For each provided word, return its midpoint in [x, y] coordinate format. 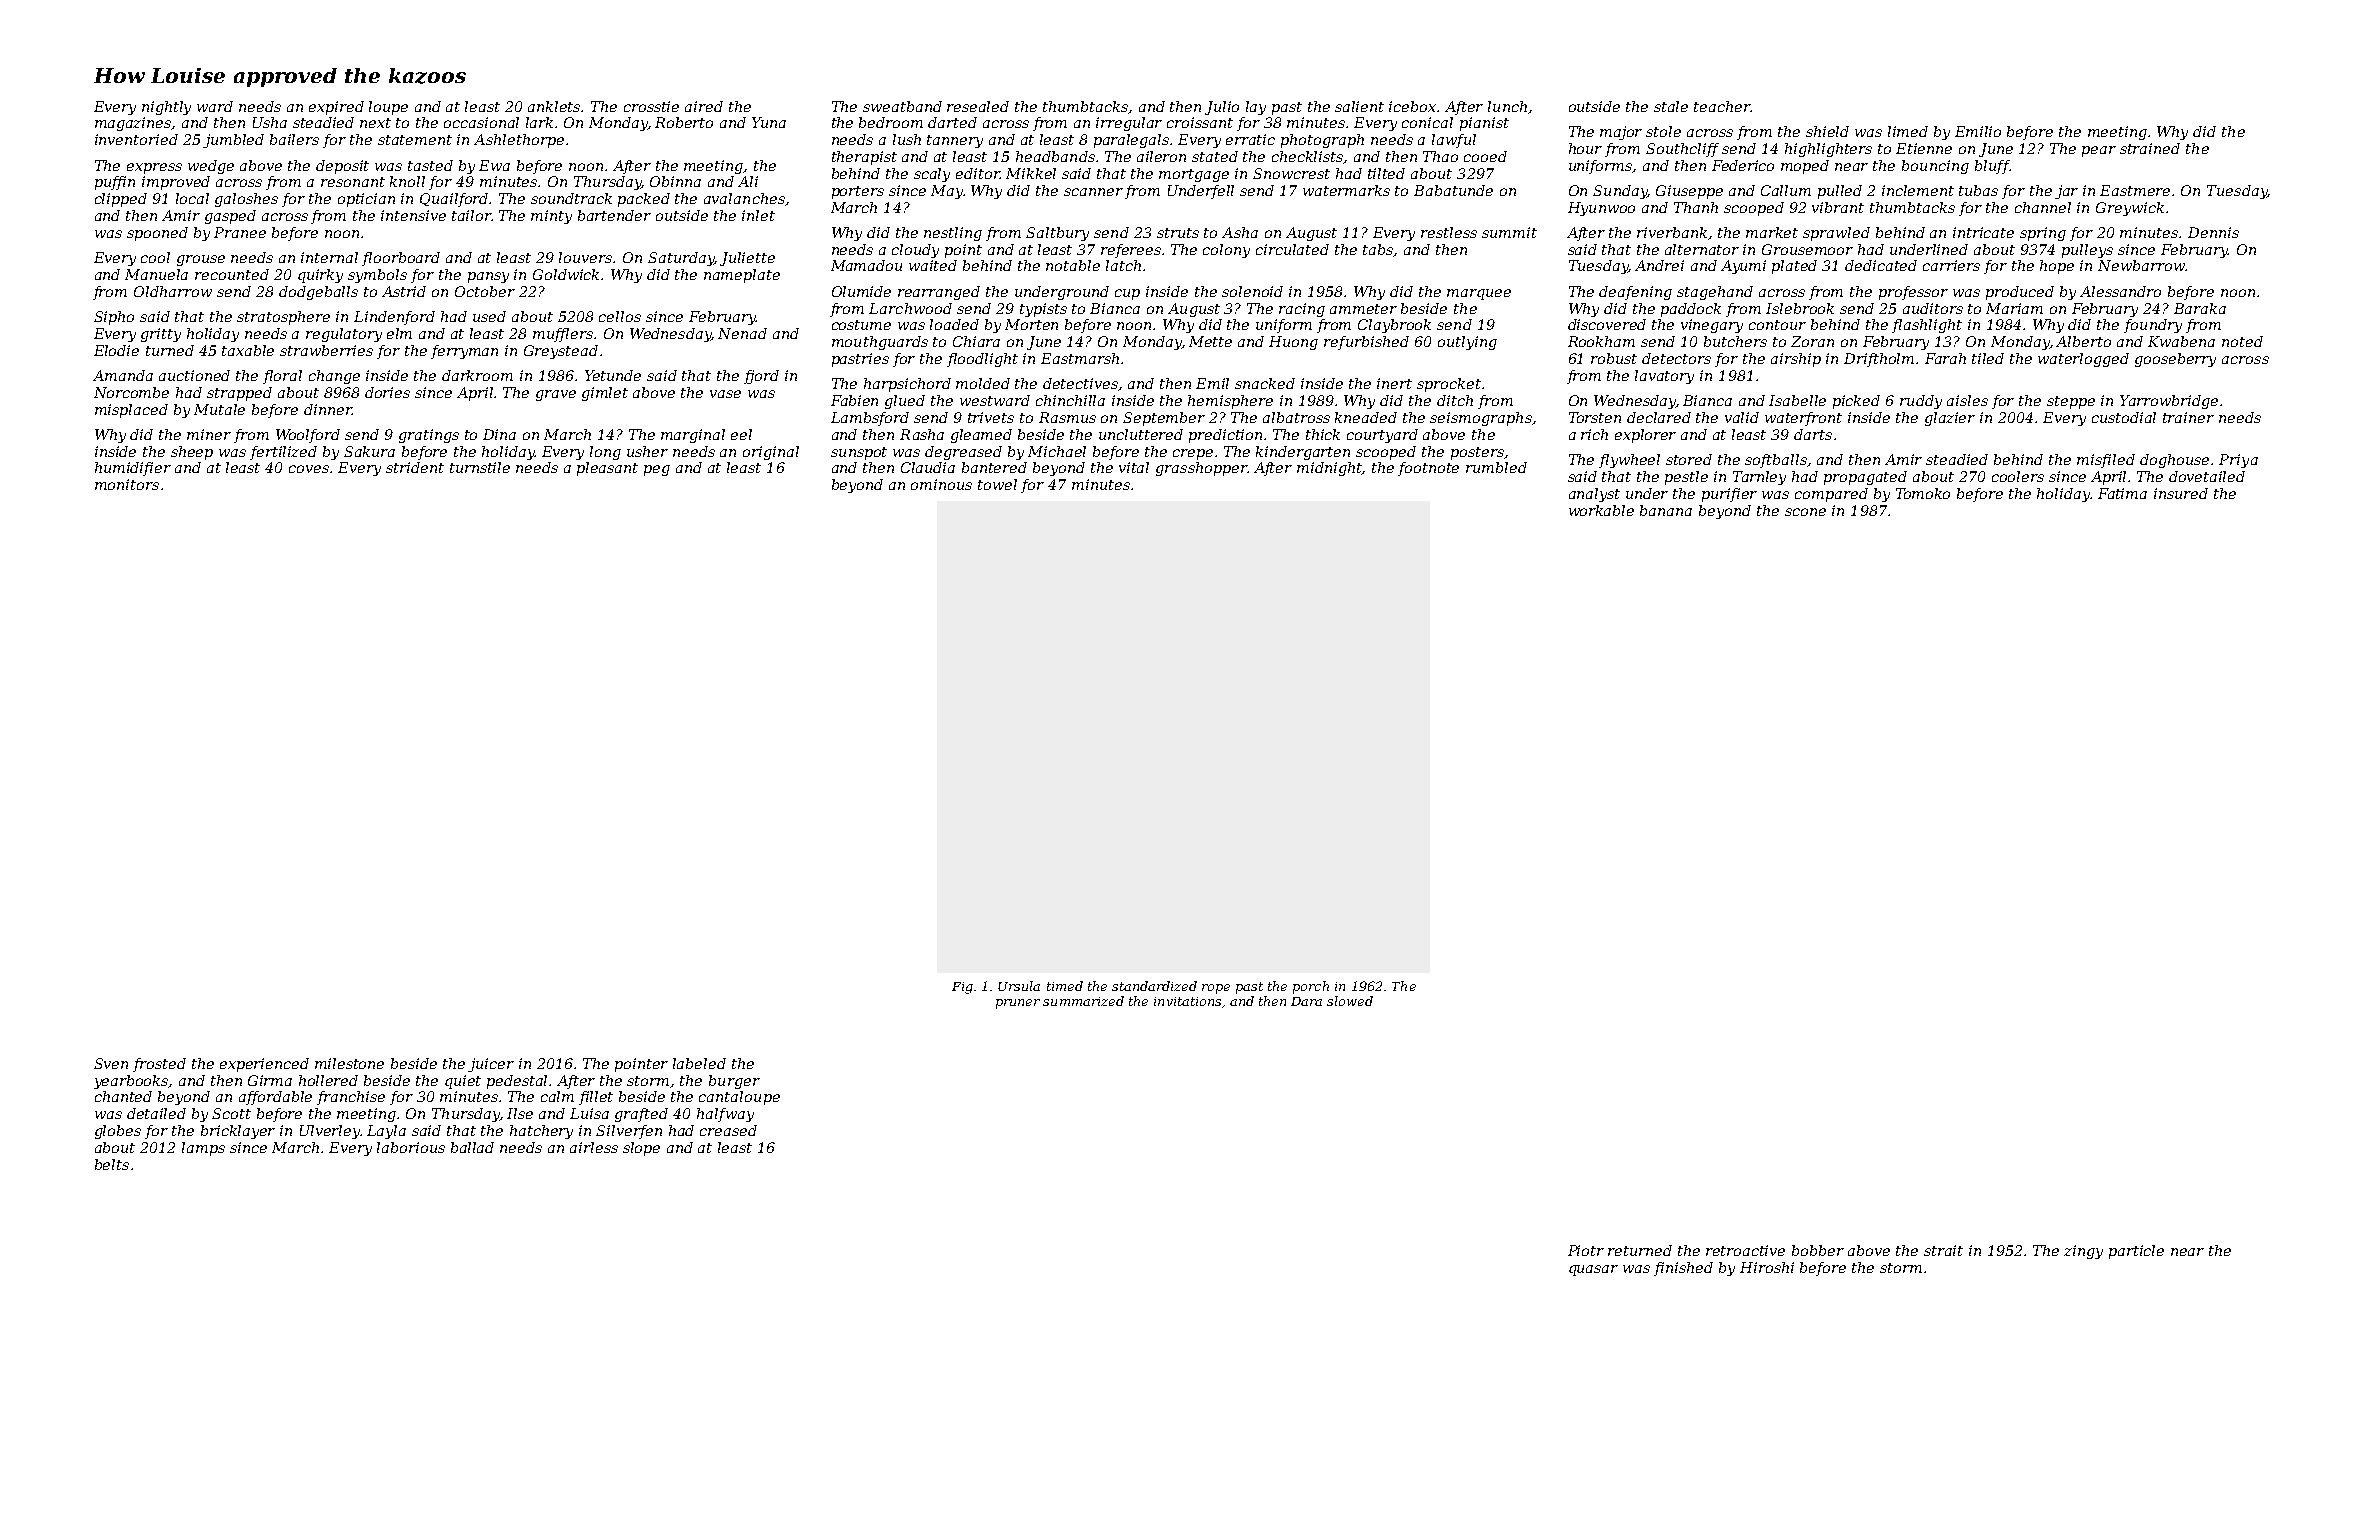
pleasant [607, 469]
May [947, 192]
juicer [491, 1065]
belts [112, 1164]
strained [2150, 148]
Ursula [1019, 986]
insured [2181, 493]
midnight [1330, 469]
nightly [166, 108]
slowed [1350, 1001]
